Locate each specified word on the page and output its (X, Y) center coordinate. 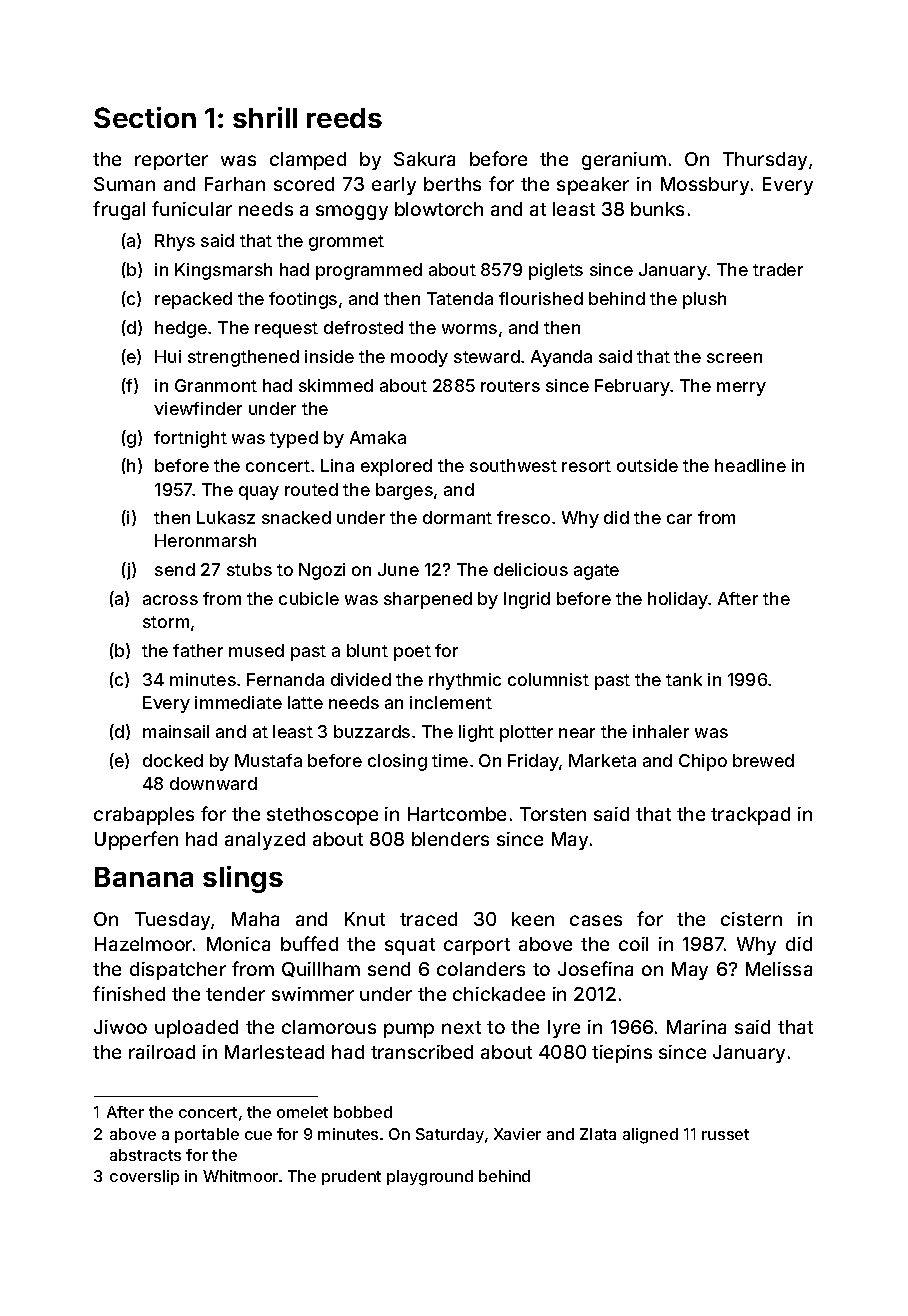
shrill (265, 117)
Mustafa (268, 760)
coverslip (144, 1177)
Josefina (595, 968)
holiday (678, 600)
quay (259, 493)
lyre (564, 1029)
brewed (763, 760)
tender (235, 994)
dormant (457, 517)
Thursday (765, 161)
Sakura (424, 159)
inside (329, 356)
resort (586, 466)
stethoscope (322, 816)
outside (647, 465)
